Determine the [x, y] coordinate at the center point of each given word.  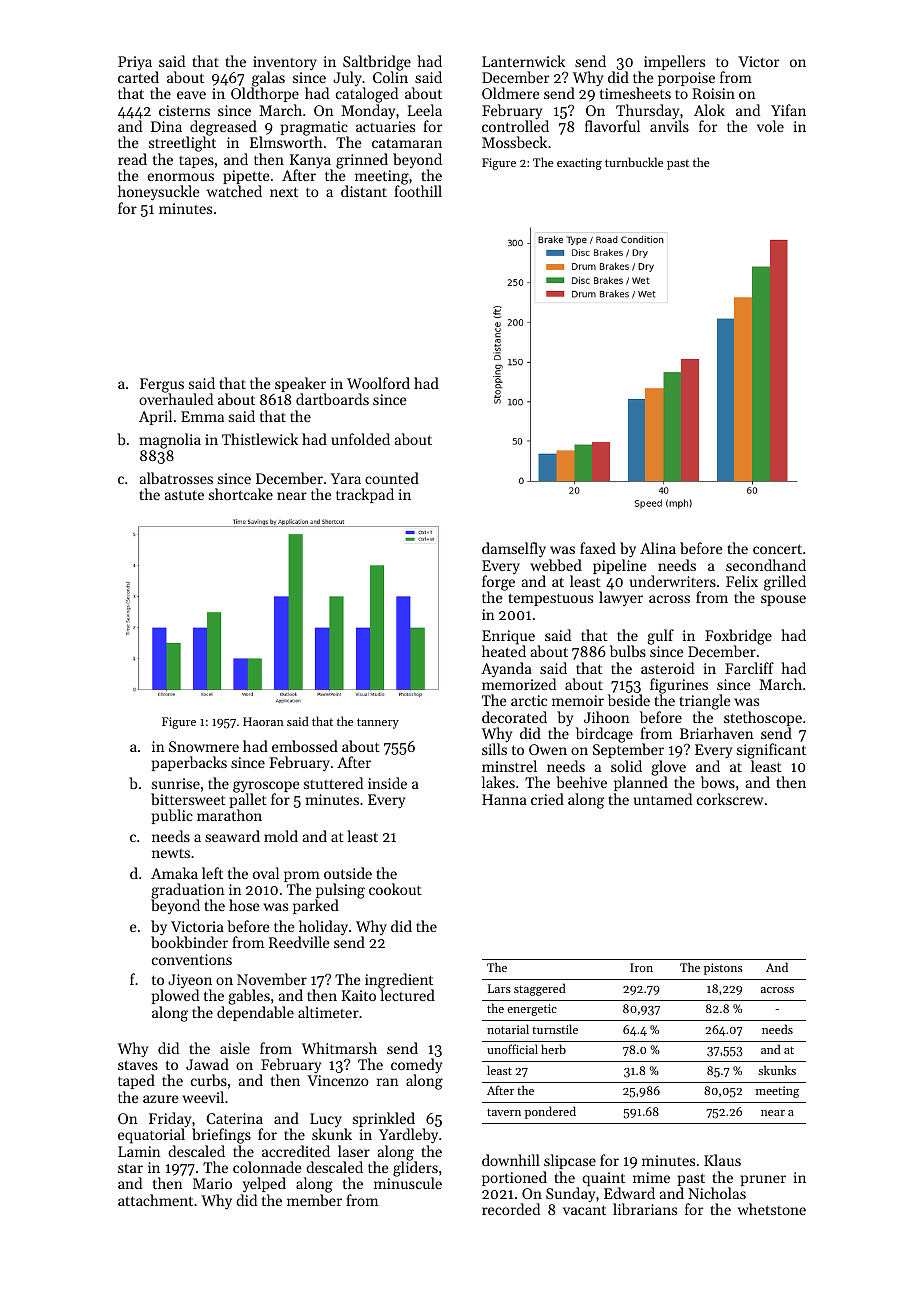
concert [777, 549]
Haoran [263, 721]
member [314, 1200]
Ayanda [506, 670]
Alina [658, 548]
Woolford [378, 383]
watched [234, 191]
